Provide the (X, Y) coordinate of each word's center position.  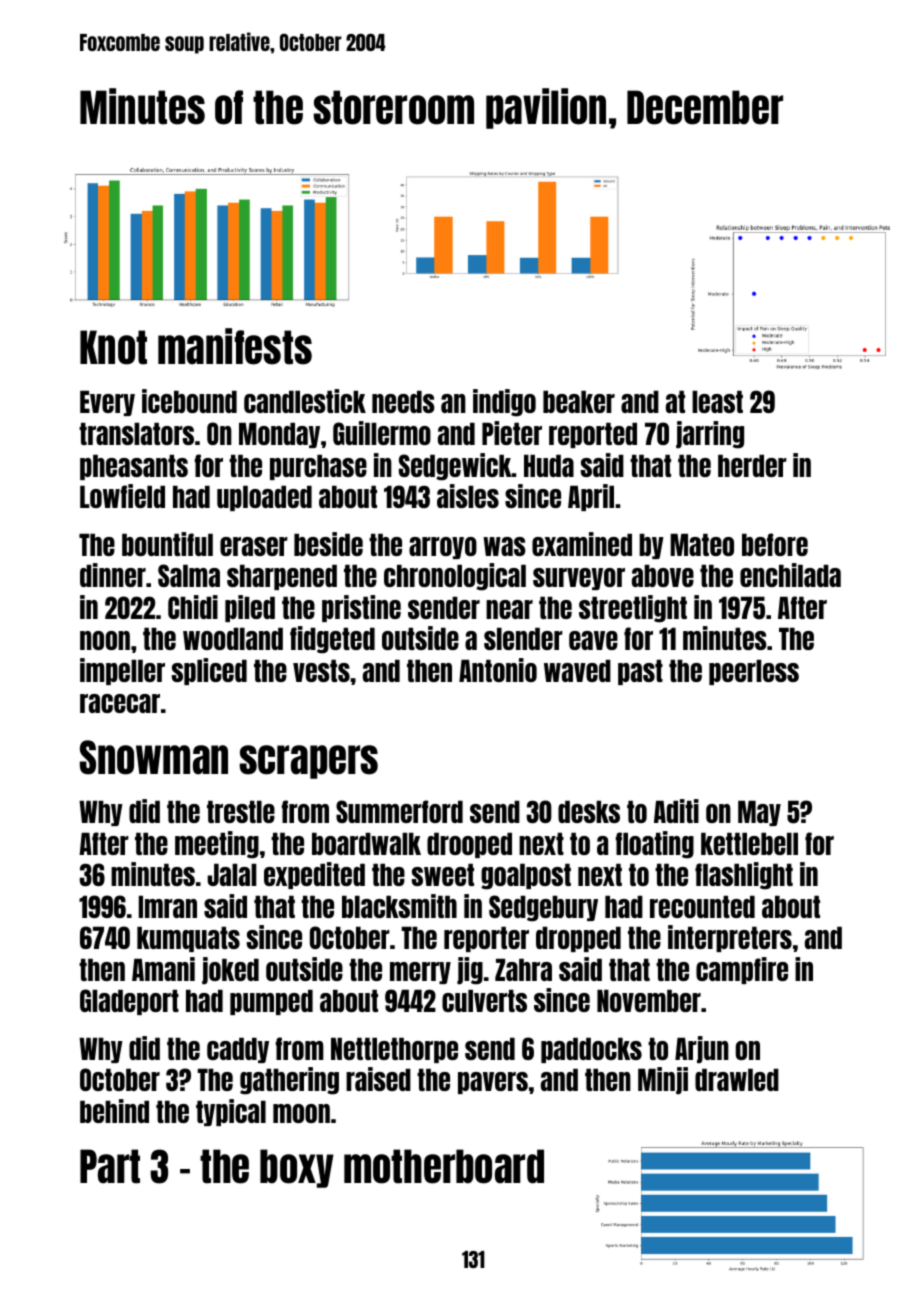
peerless (754, 672)
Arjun (702, 1050)
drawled (737, 1080)
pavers (493, 1083)
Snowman (154, 757)
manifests (235, 346)
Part (110, 1166)
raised (378, 1079)
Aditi (676, 811)
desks (589, 812)
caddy (238, 1050)
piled (250, 608)
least (717, 402)
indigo (504, 403)
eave (593, 640)
